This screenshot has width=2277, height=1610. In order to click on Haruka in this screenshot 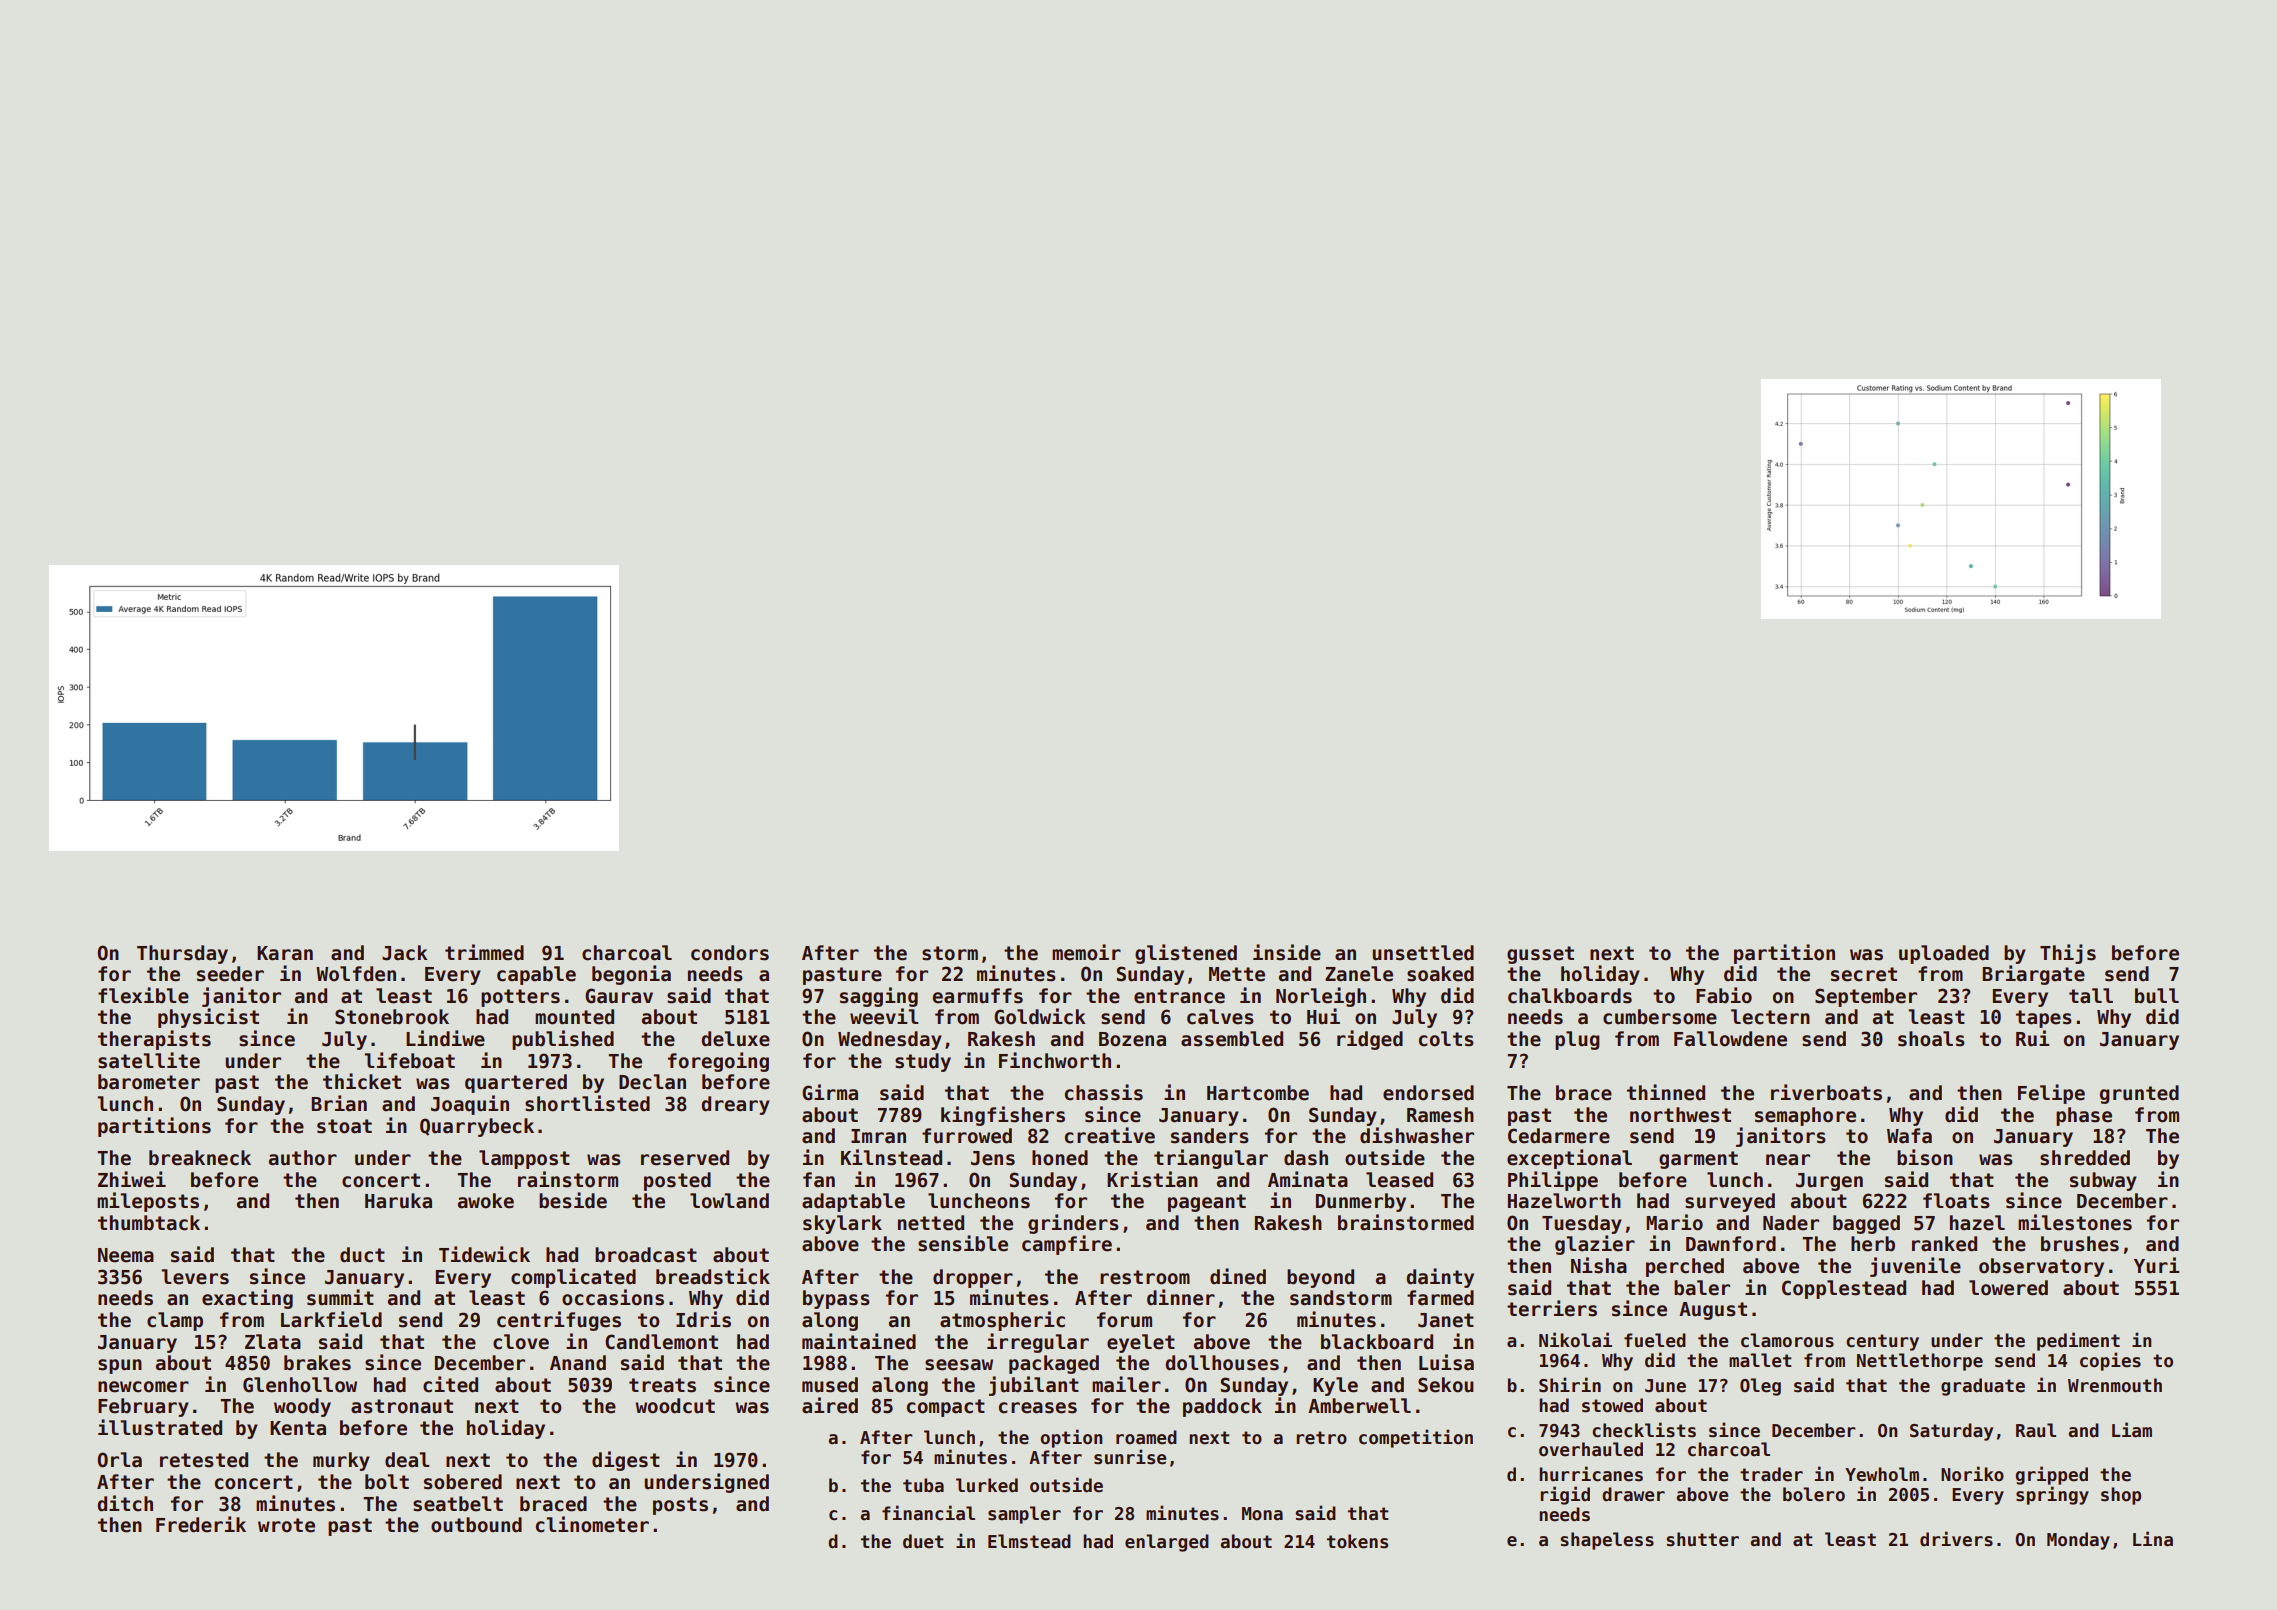, I will do `click(398, 1201)`.
